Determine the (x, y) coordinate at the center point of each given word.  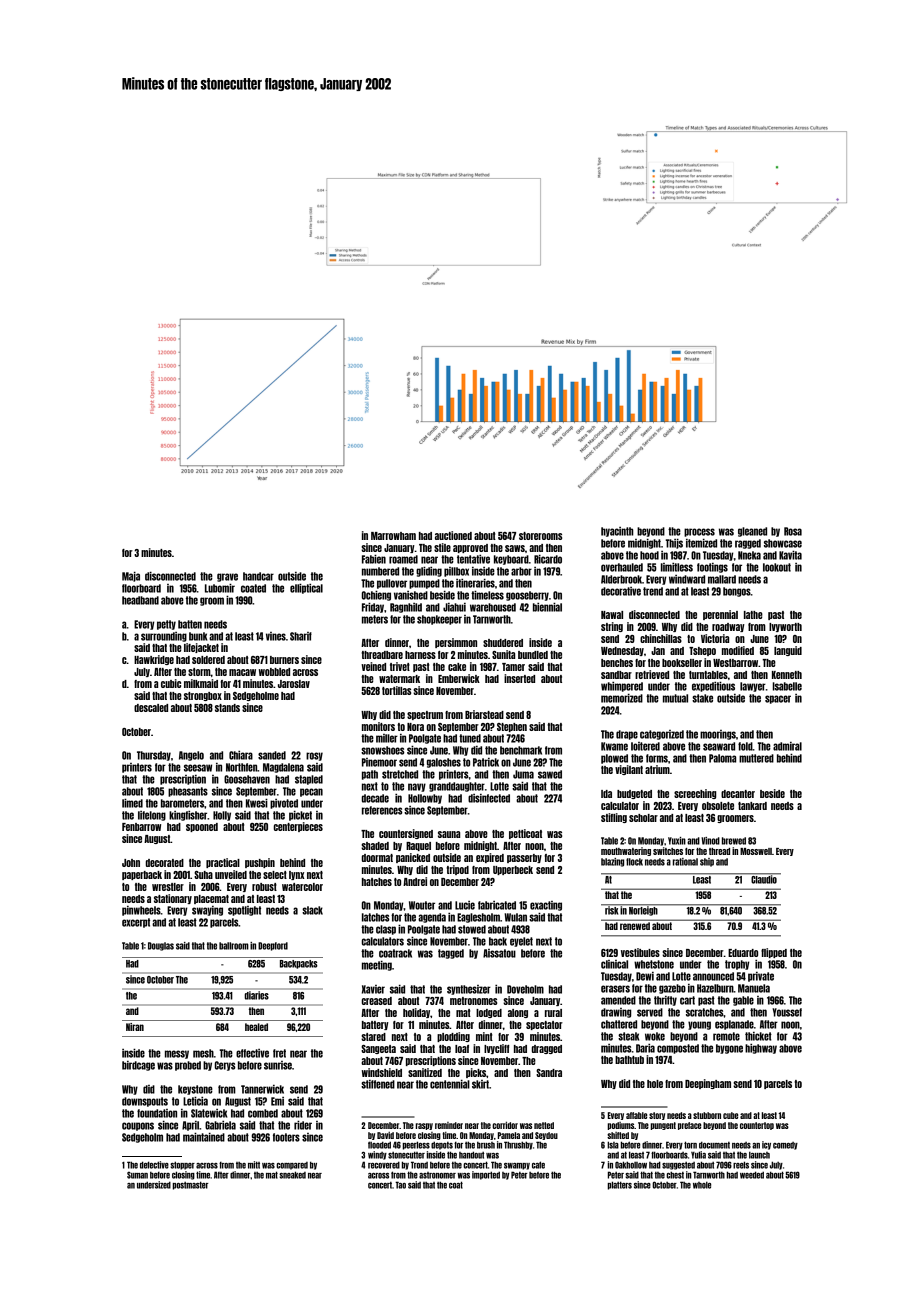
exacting (546, 906)
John (131, 863)
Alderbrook (621, 579)
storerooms (540, 536)
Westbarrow (735, 663)
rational (685, 862)
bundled (533, 655)
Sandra (549, 1073)
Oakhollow (631, 1165)
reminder (449, 1125)
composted (678, 1049)
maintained (204, 1137)
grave (227, 577)
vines (276, 636)
